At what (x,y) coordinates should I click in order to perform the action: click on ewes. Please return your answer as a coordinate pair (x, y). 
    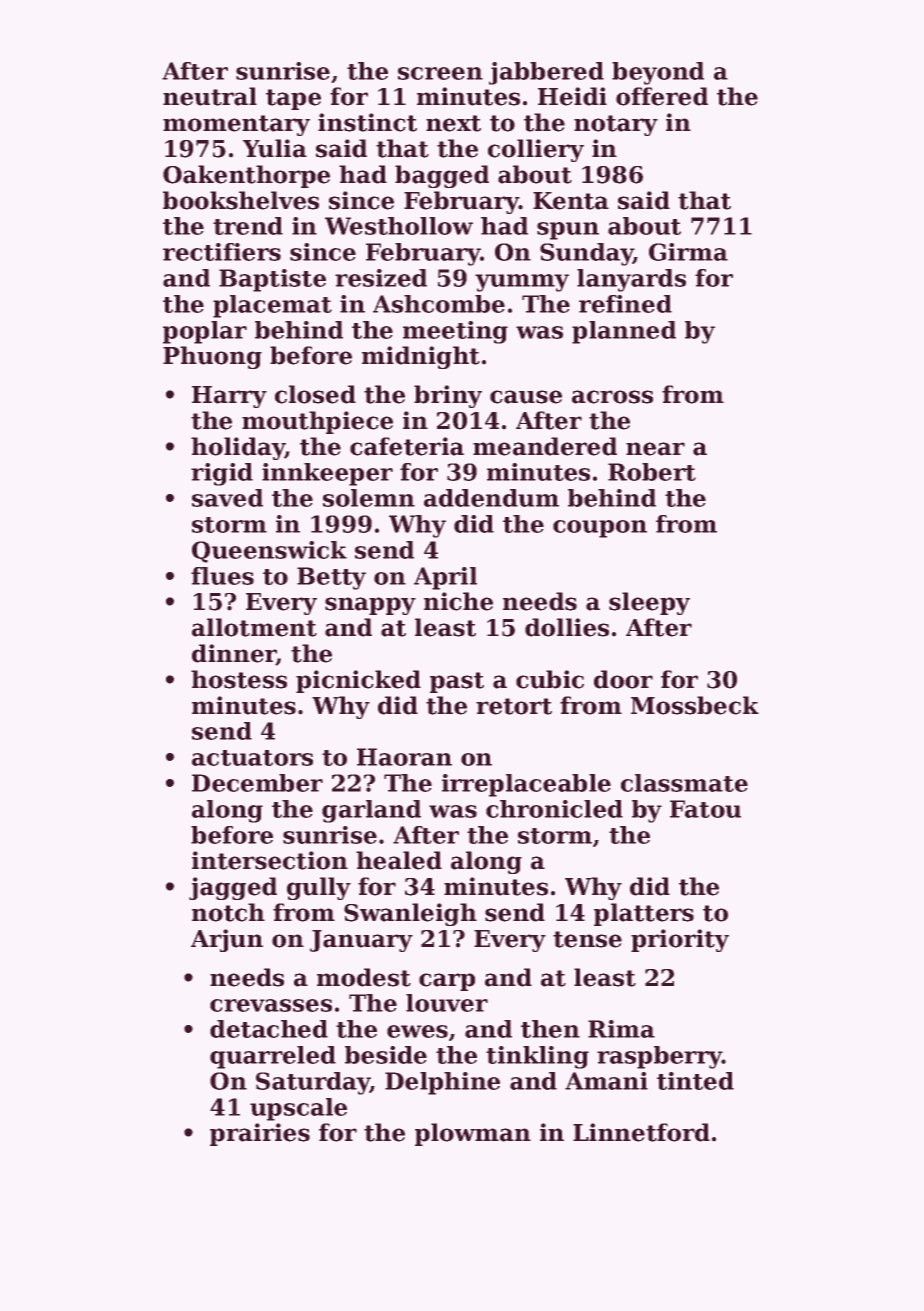
    Looking at the image, I should click on (417, 1031).
